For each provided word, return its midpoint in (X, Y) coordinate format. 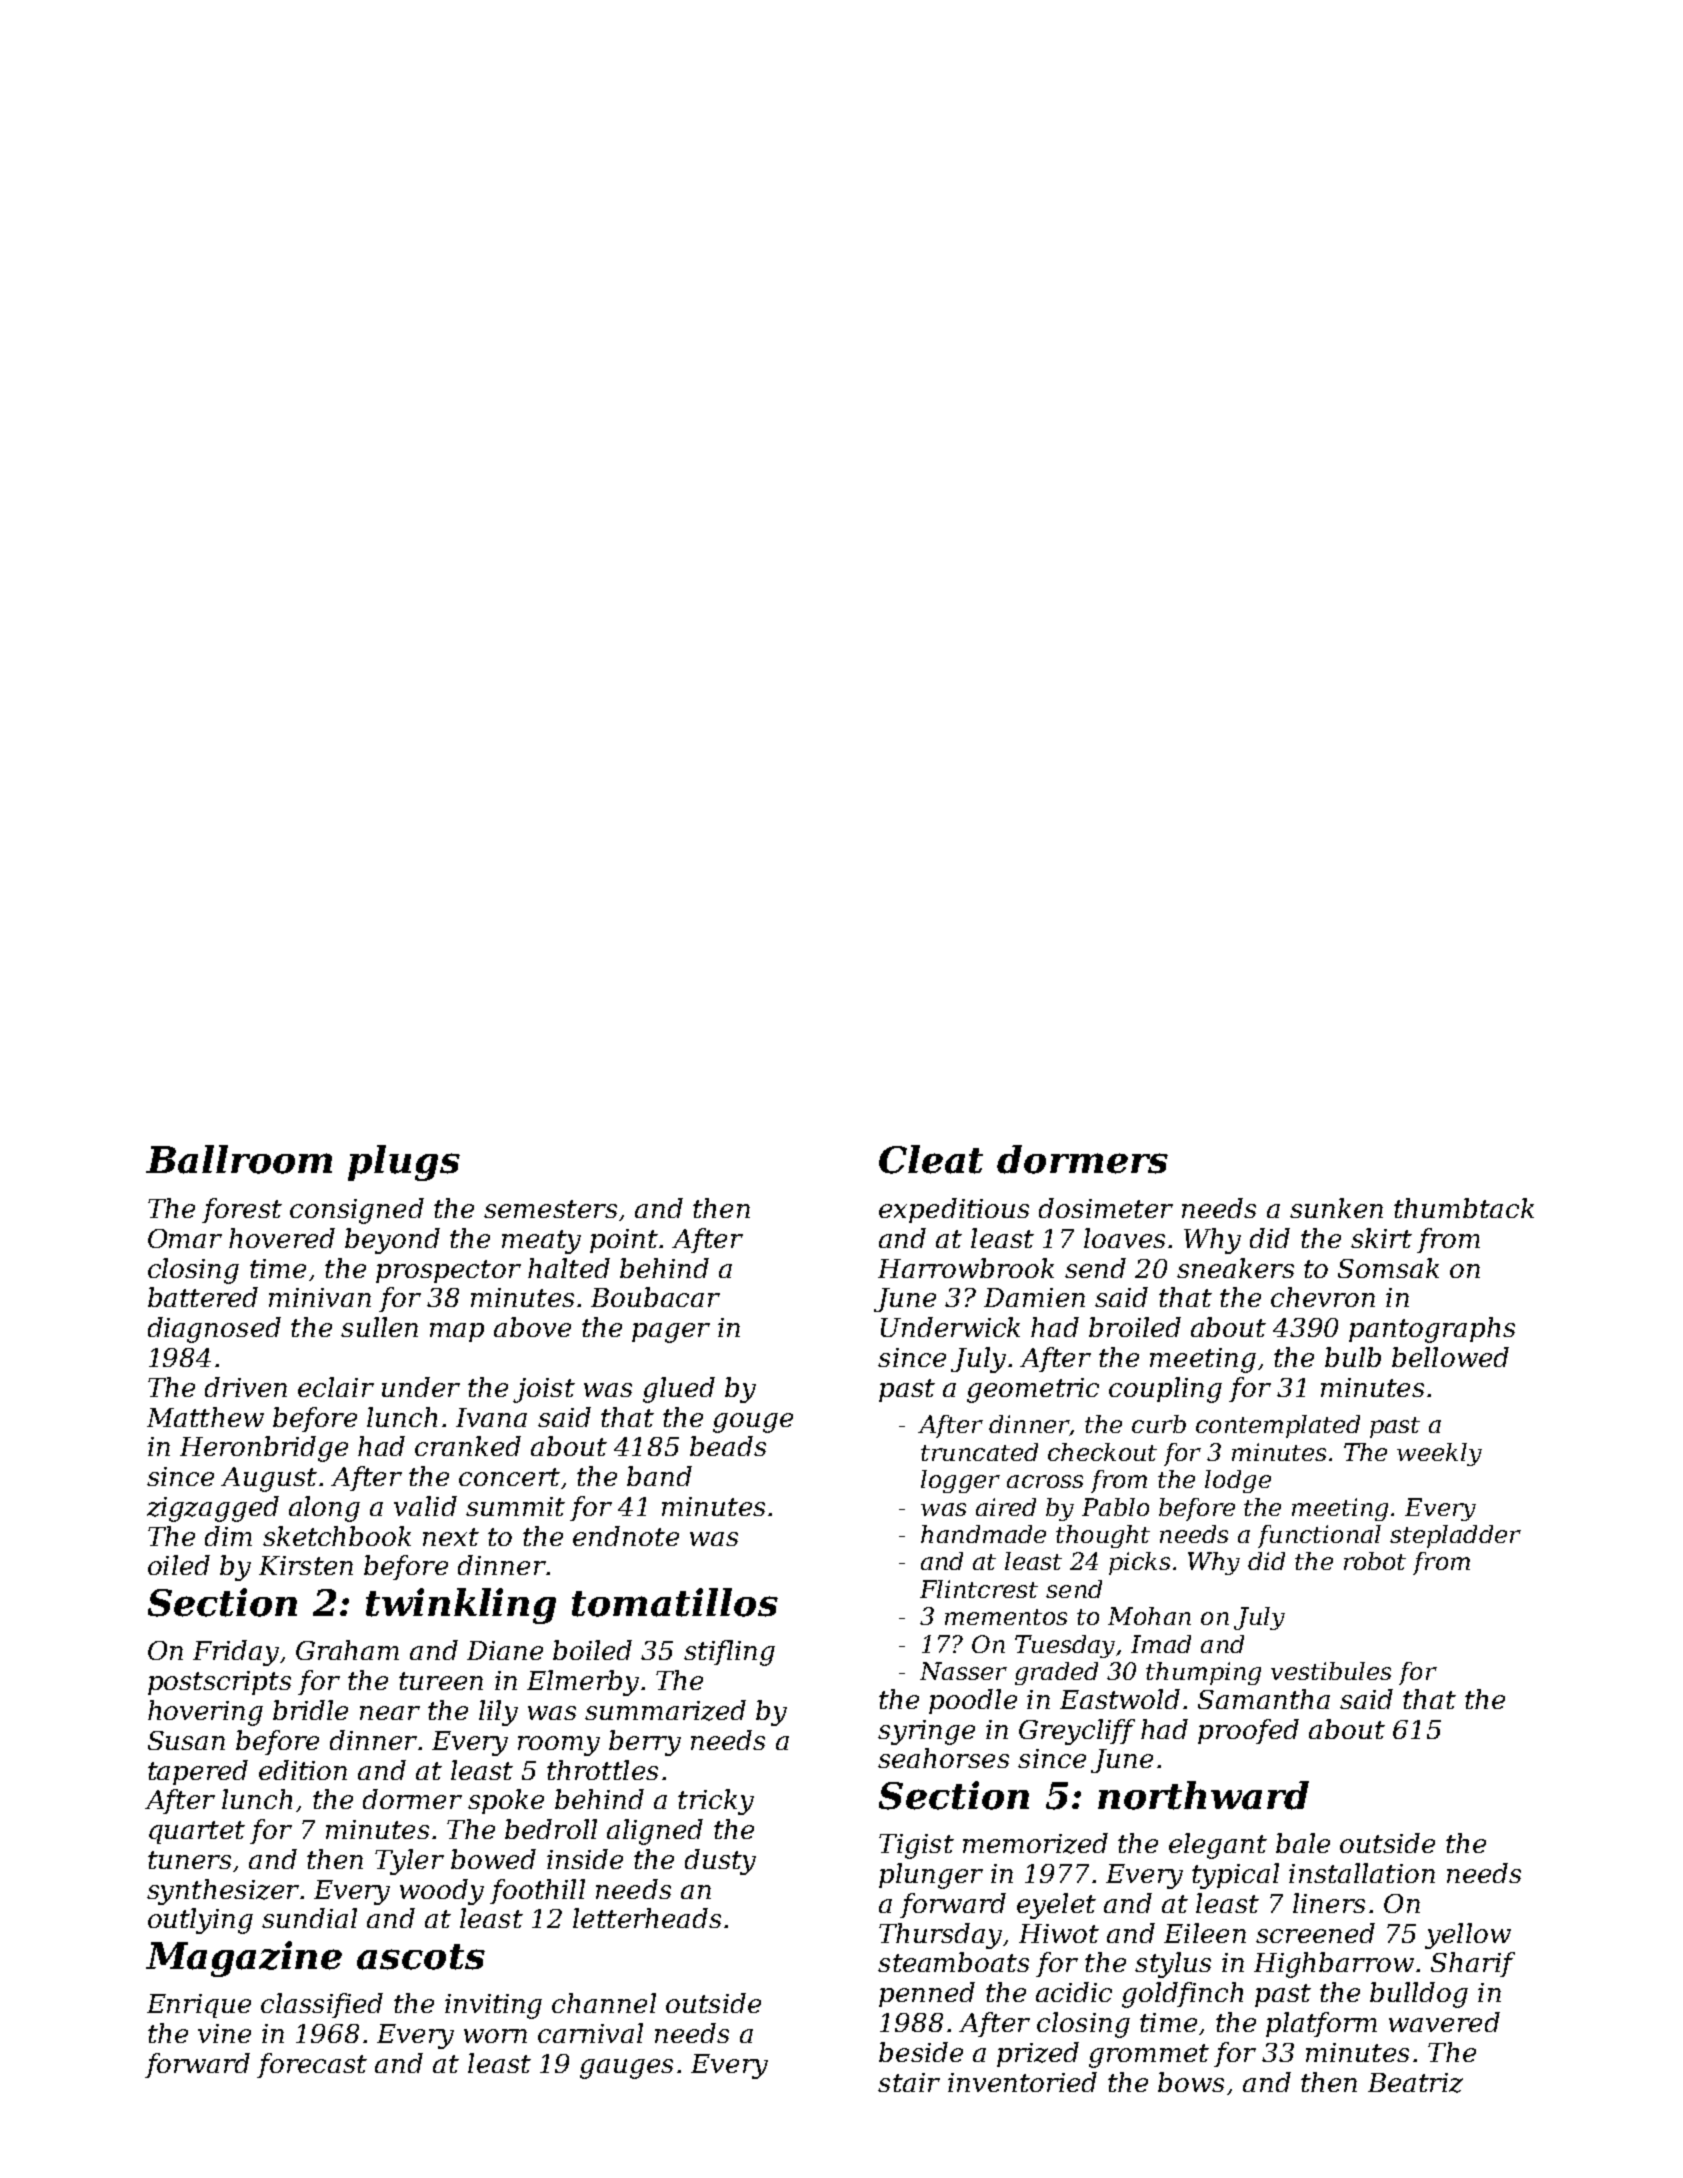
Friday (236, 1653)
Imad (1161, 1644)
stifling (729, 1653)
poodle (973, 1701)
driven (246, 1387)
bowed (493, 1859)
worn (495, 2036)
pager (671, 1333)
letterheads (647, 1918)
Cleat (931, 1159)
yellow (1468, 1936)
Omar (185, 1238)
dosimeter (1106, 1208)
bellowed (1450, 1357)
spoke (506, 1801)
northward (1203, 1795)
